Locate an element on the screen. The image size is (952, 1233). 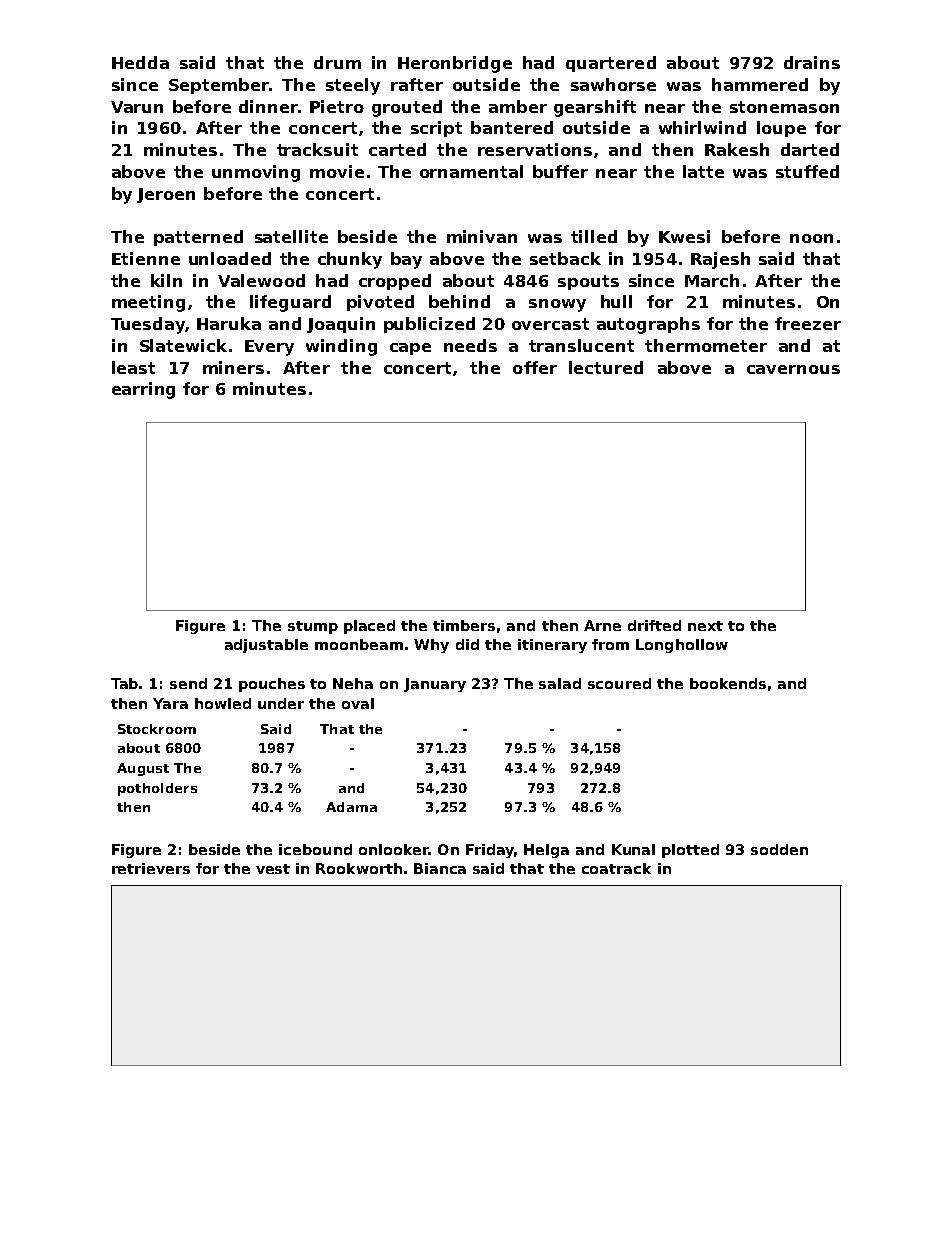
loupe is located at coordinates (781, 129).
